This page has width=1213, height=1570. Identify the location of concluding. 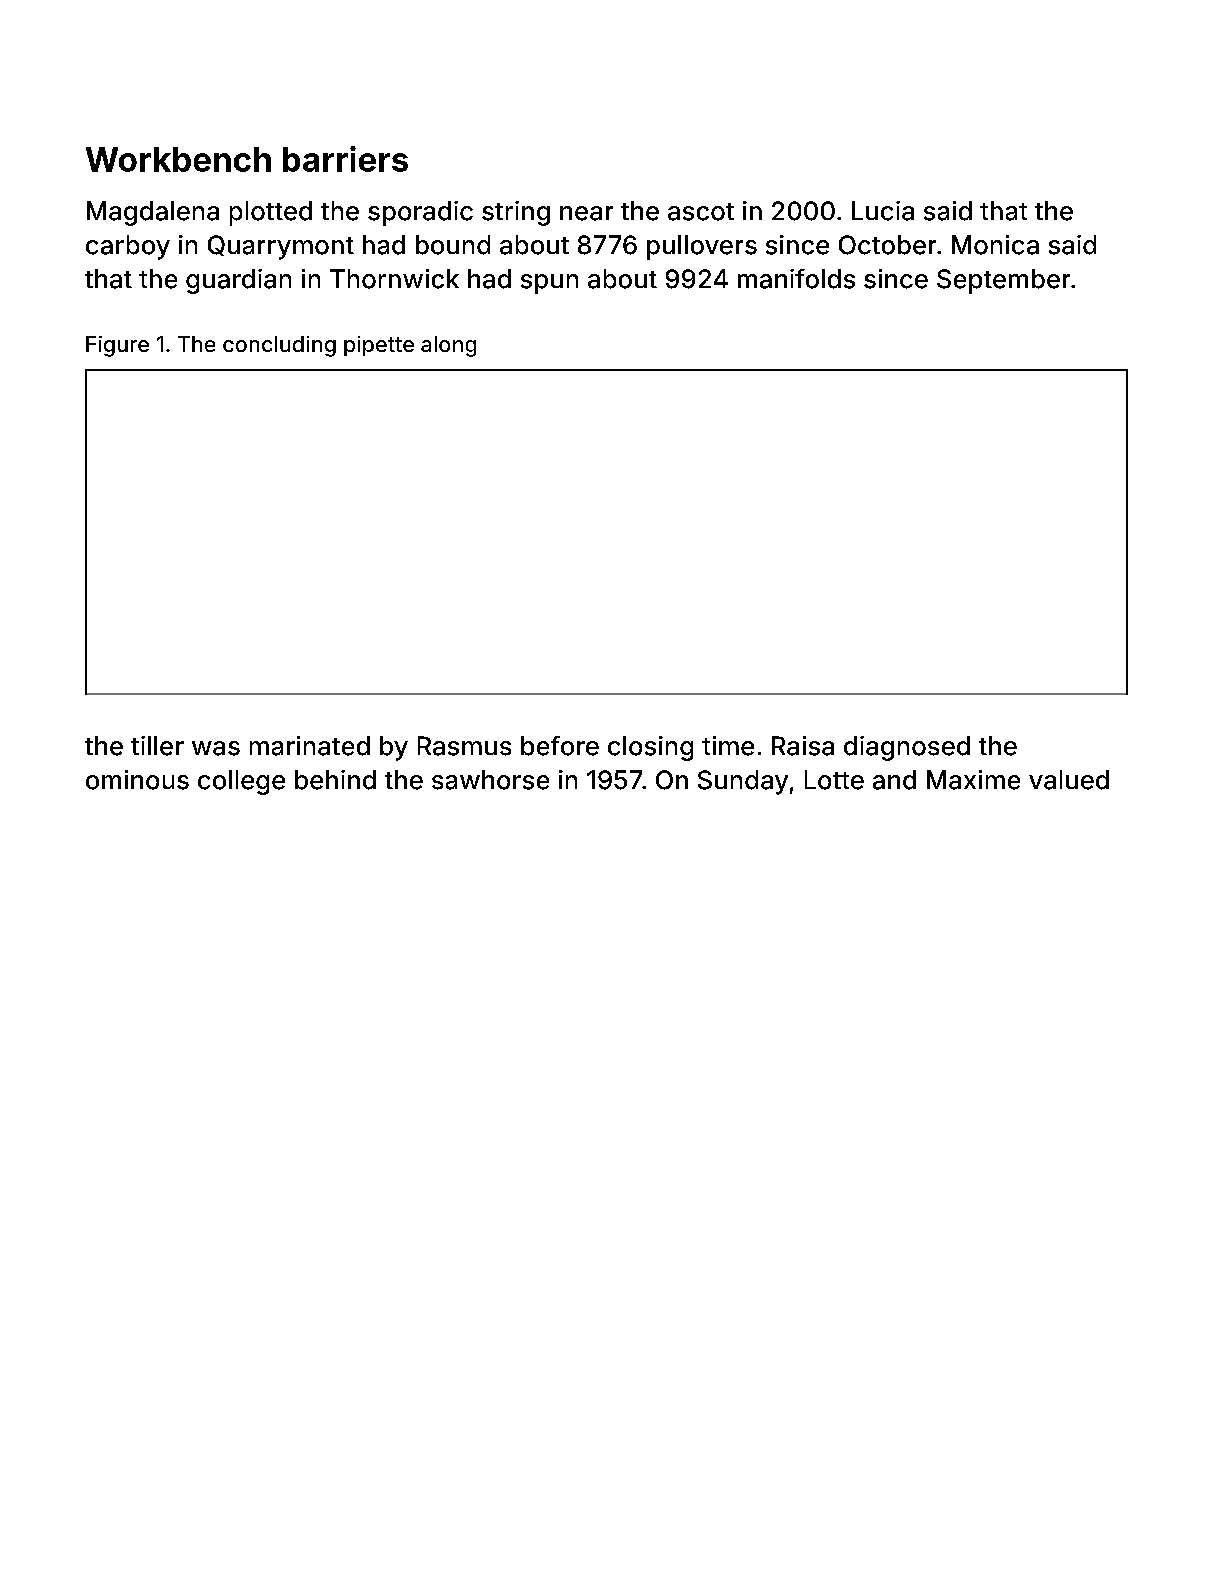
(279, 346).
